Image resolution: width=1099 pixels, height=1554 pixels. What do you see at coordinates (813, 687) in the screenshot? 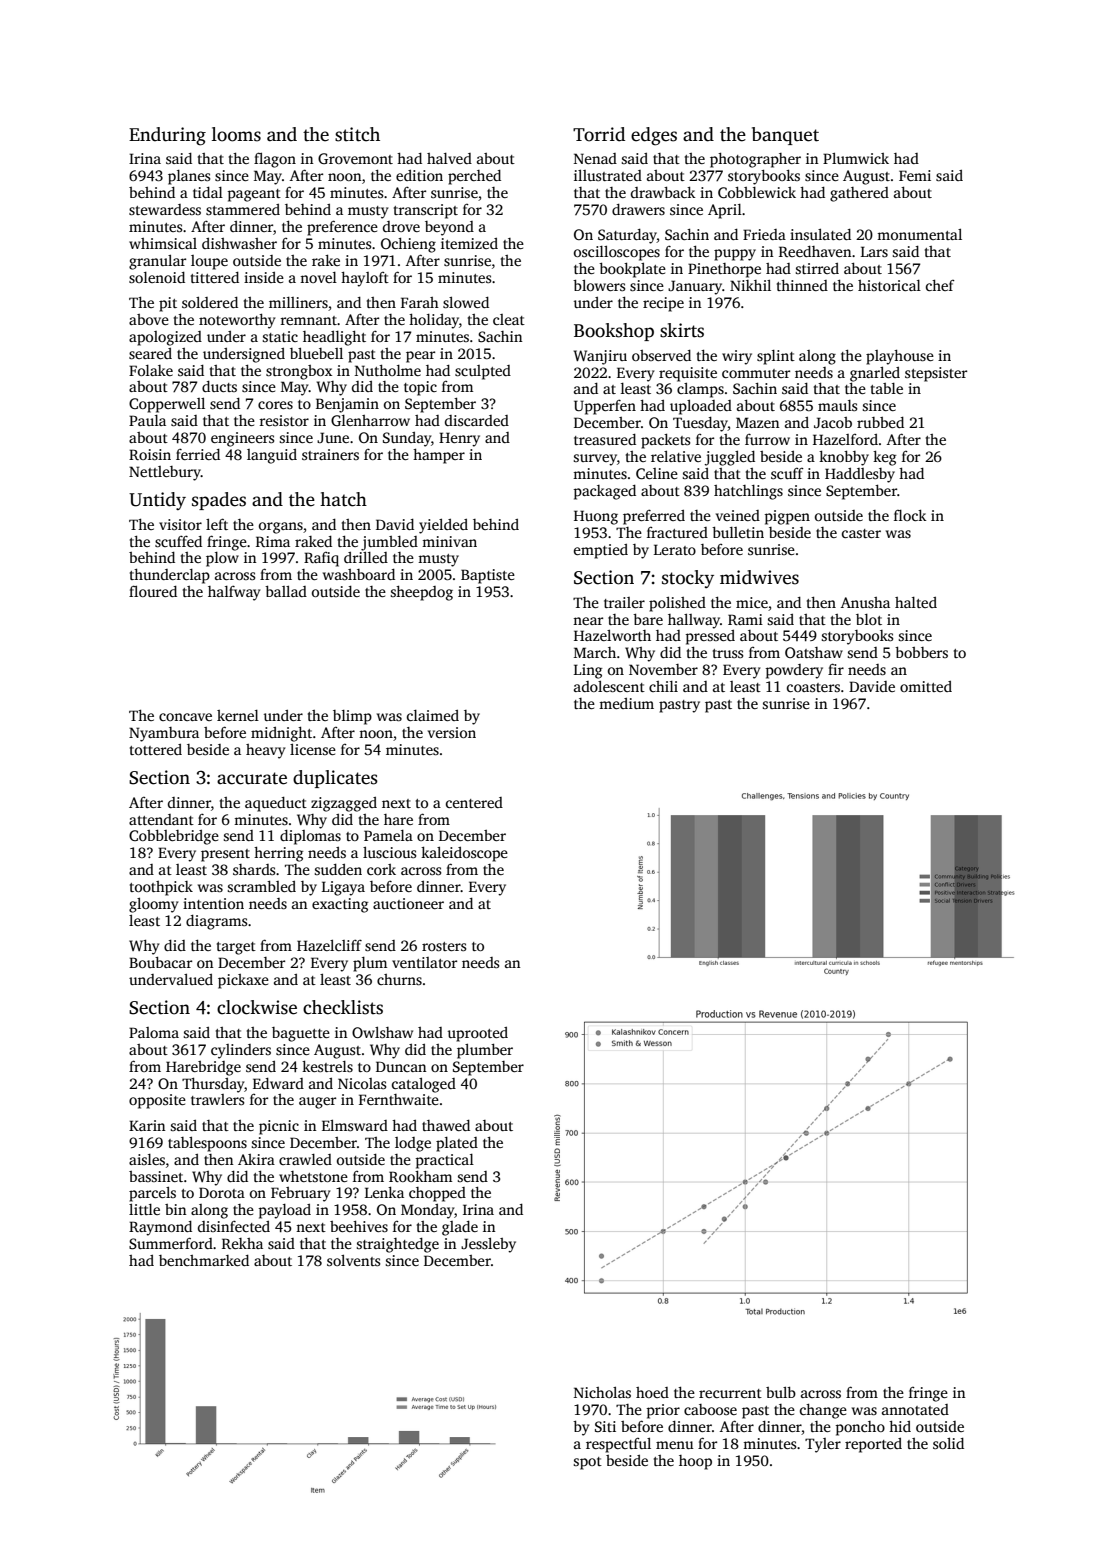
I see `coasters` at bounding box center [813, 687].
